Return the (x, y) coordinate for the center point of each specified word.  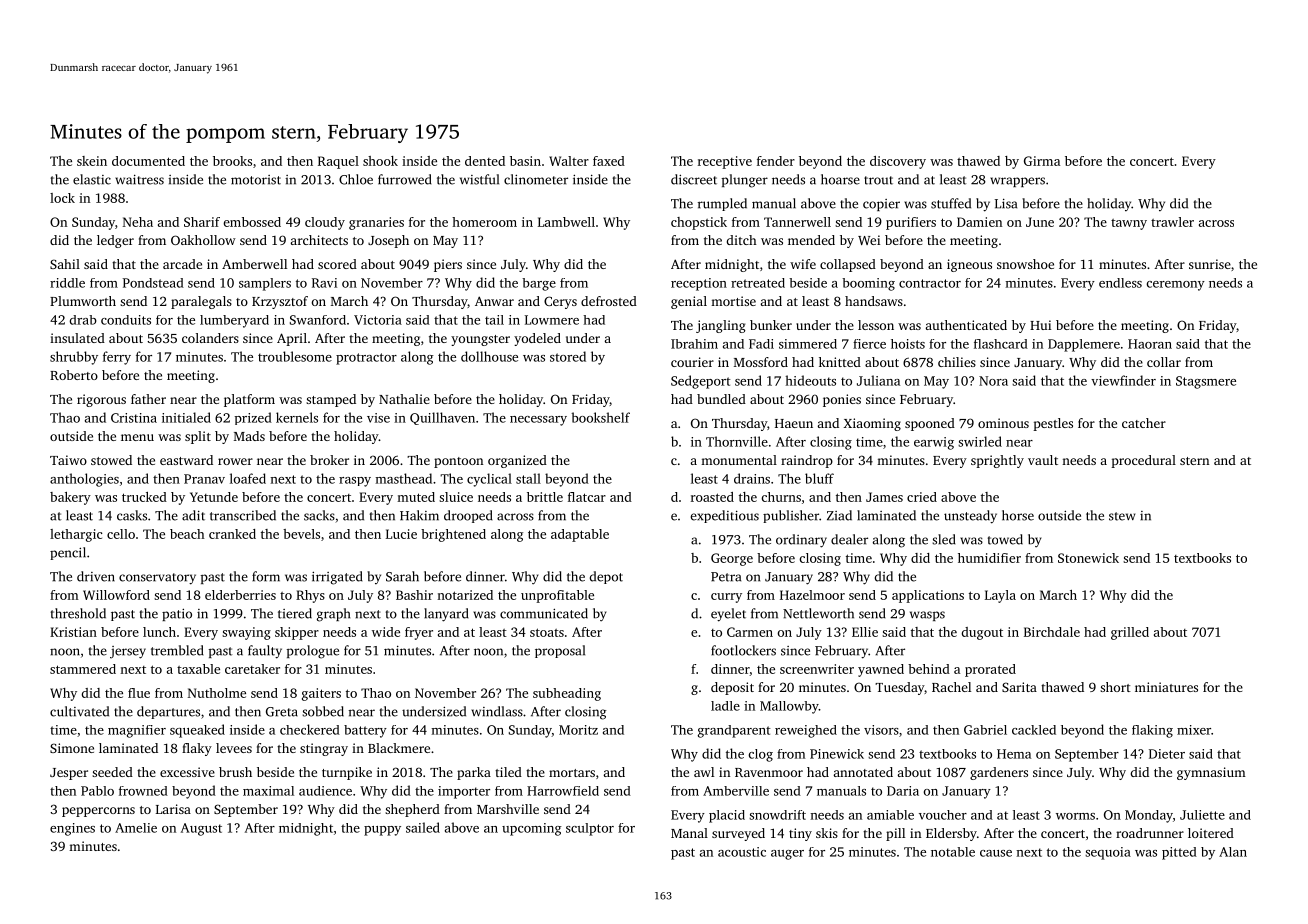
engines (72, 829)
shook (380, 161)
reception (699, 284)
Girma (1042, 161)
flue (139, 693)
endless (1120, 283)
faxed (609, 161)
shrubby (74, 358)
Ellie (865, 632)
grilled (1130, 633)
